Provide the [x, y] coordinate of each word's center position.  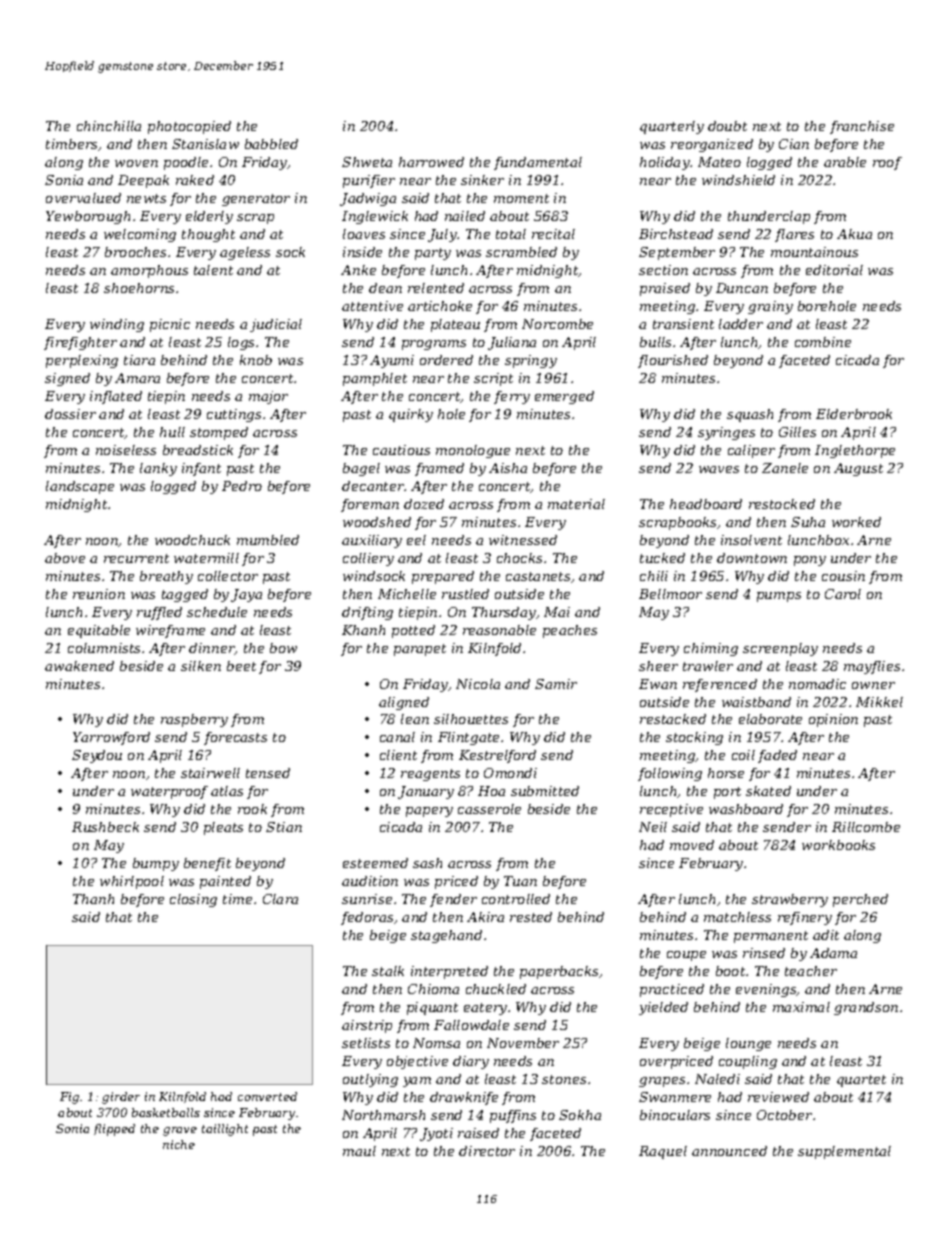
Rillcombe [866, 827]
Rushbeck [105, 827]
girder [121, 1098]
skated [768, 791]
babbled [271, 144]
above [65, 558]
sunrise [367, 899]
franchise [862, 127]
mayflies [872, 667]
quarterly [672, 127]
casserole [489, 809]
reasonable [499, 630]
